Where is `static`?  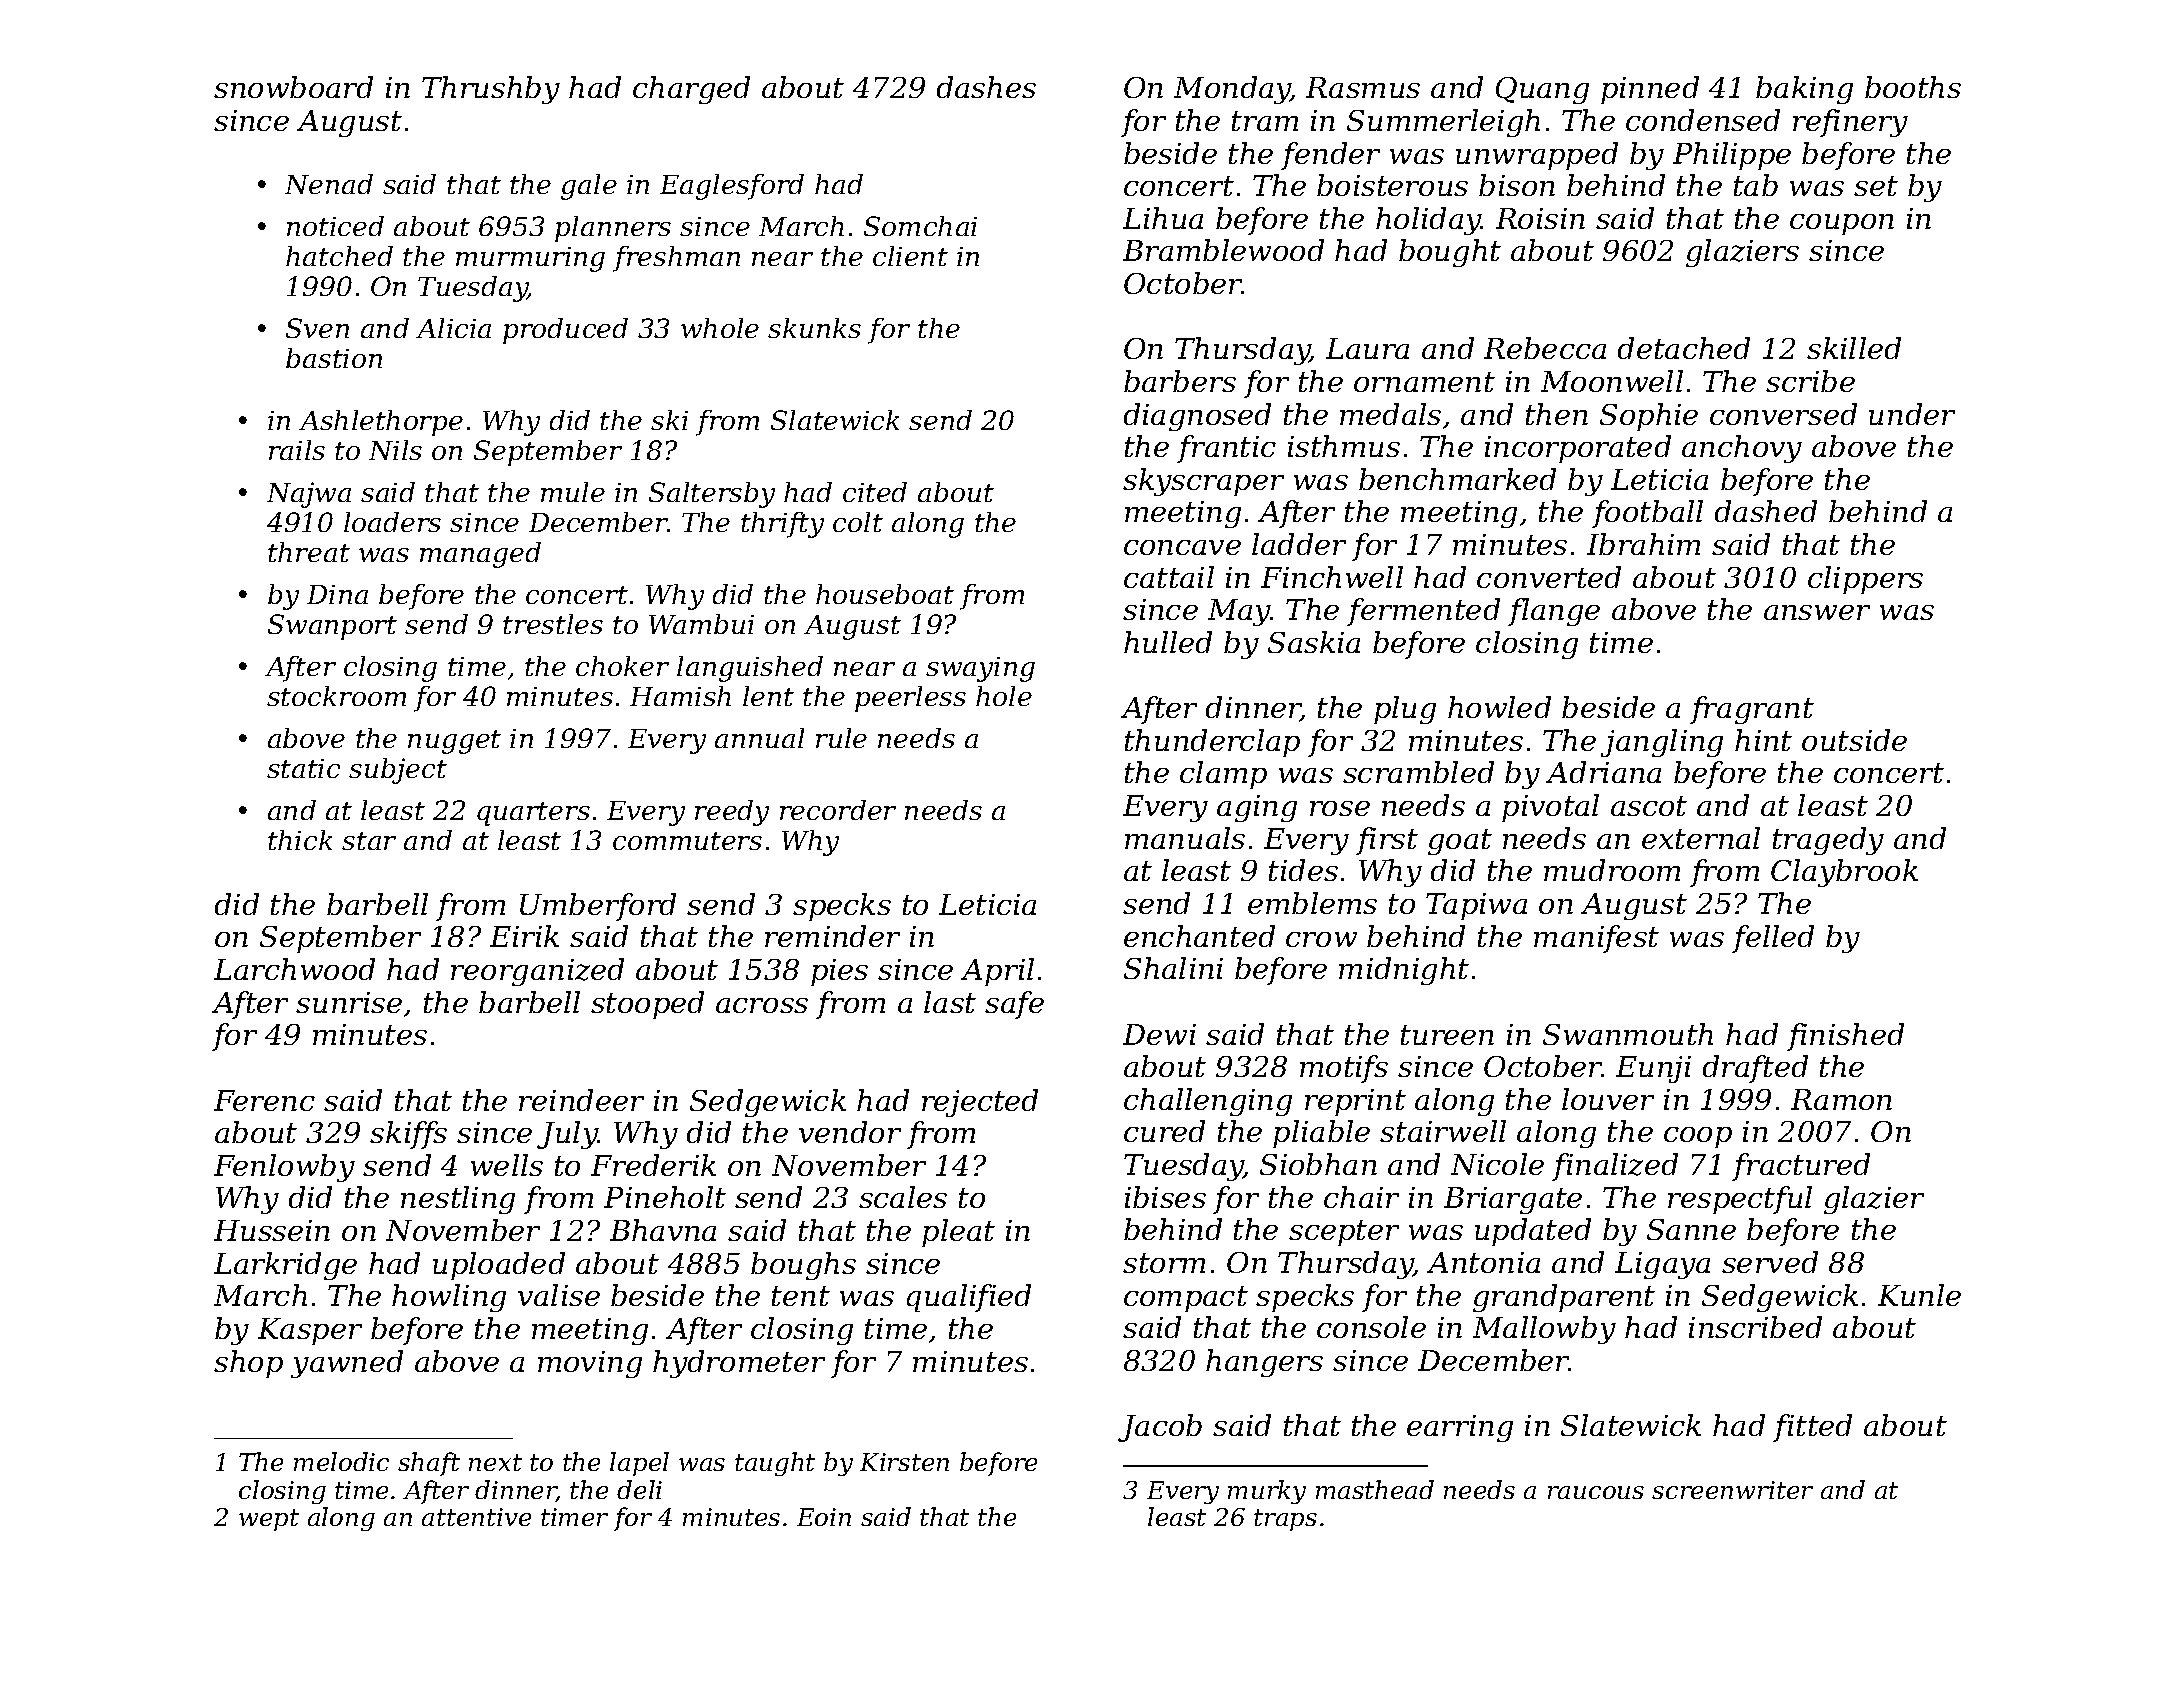 static is located at coordinates (303, 768).
